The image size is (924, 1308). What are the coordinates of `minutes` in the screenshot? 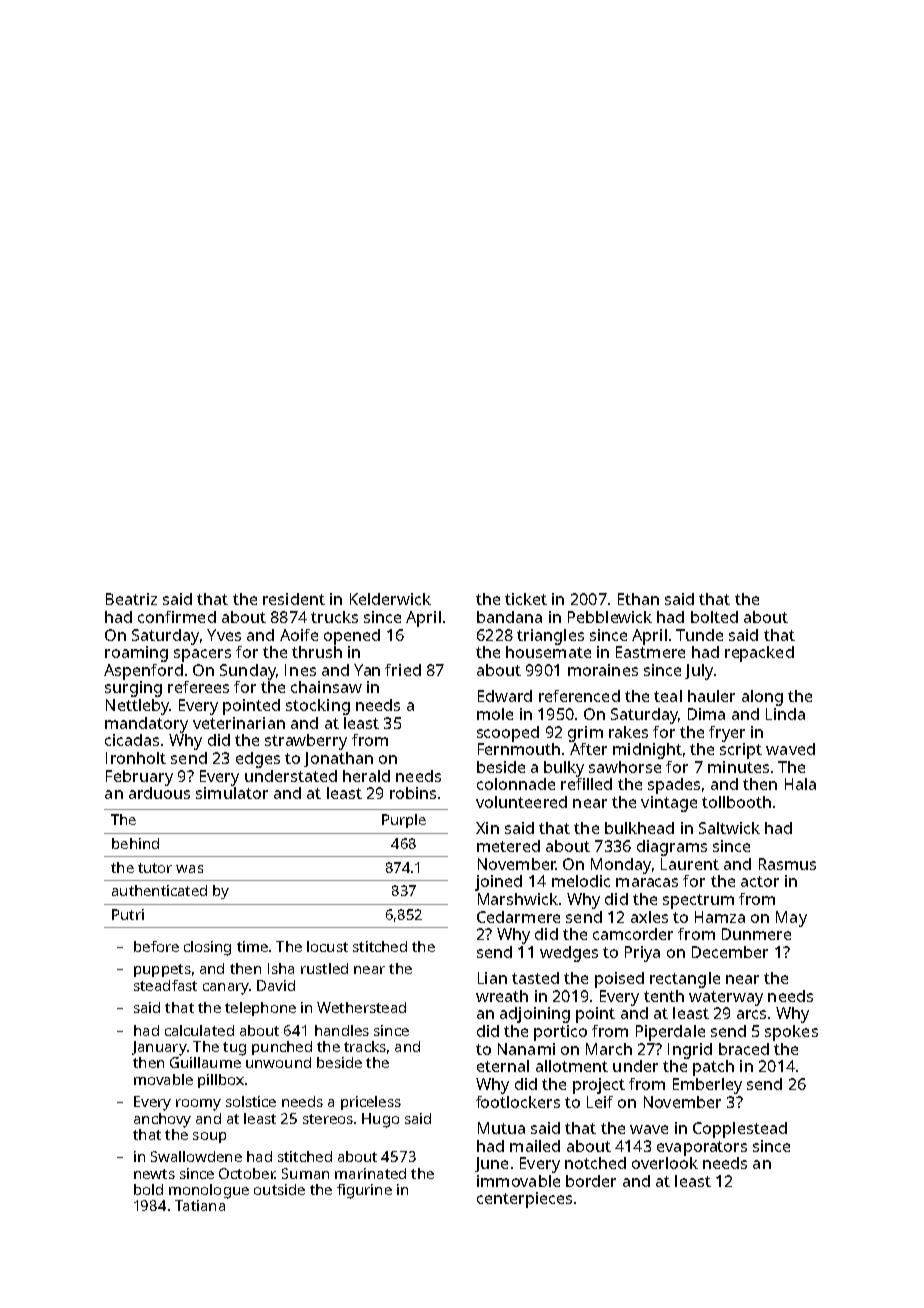 It's located at (738, 767).
